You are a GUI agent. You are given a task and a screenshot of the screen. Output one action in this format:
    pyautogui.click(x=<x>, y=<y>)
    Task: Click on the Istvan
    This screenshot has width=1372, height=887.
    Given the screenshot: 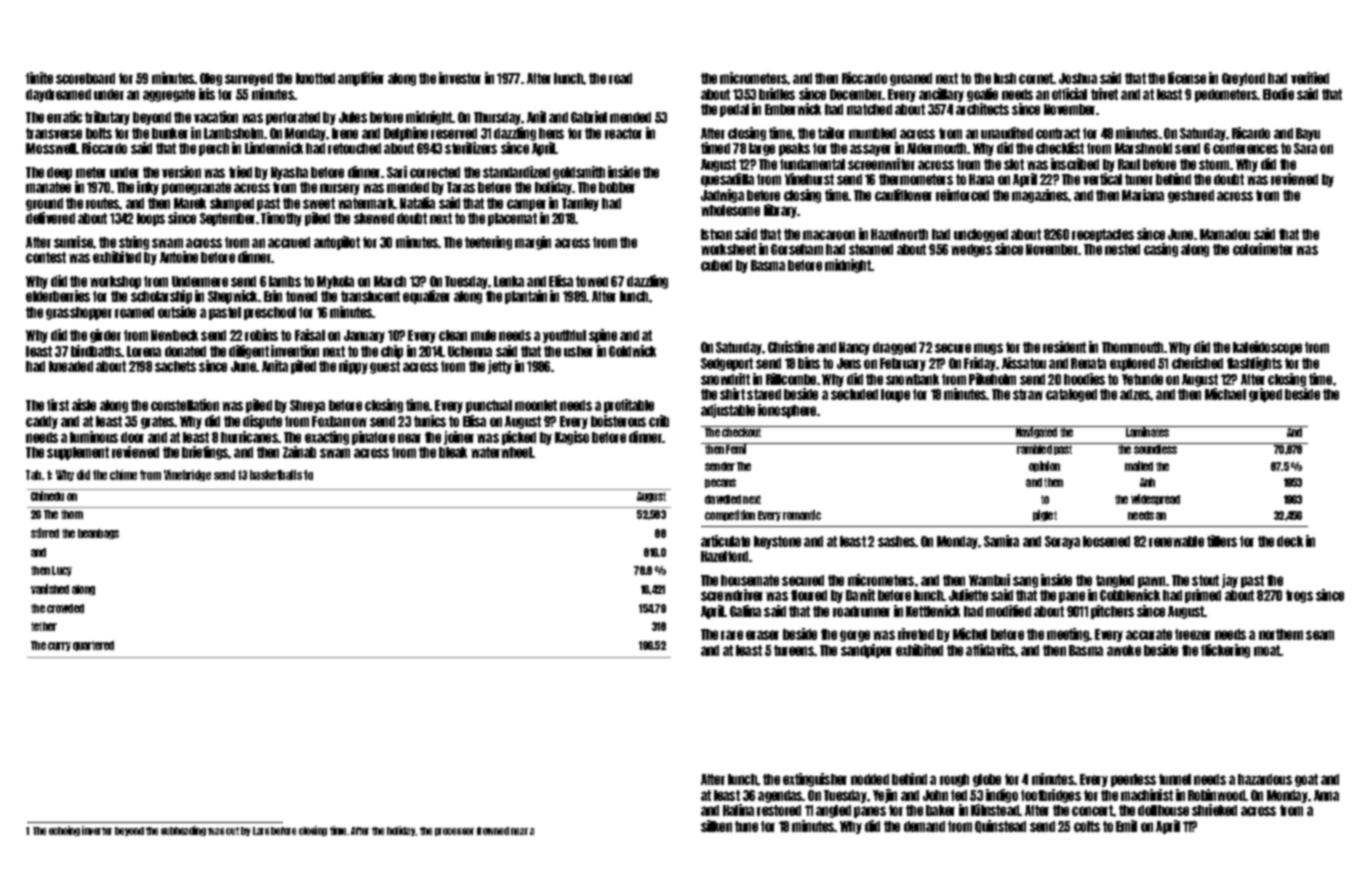 What is the action you would take?
    pyautogui.click(x=716, y=234)
